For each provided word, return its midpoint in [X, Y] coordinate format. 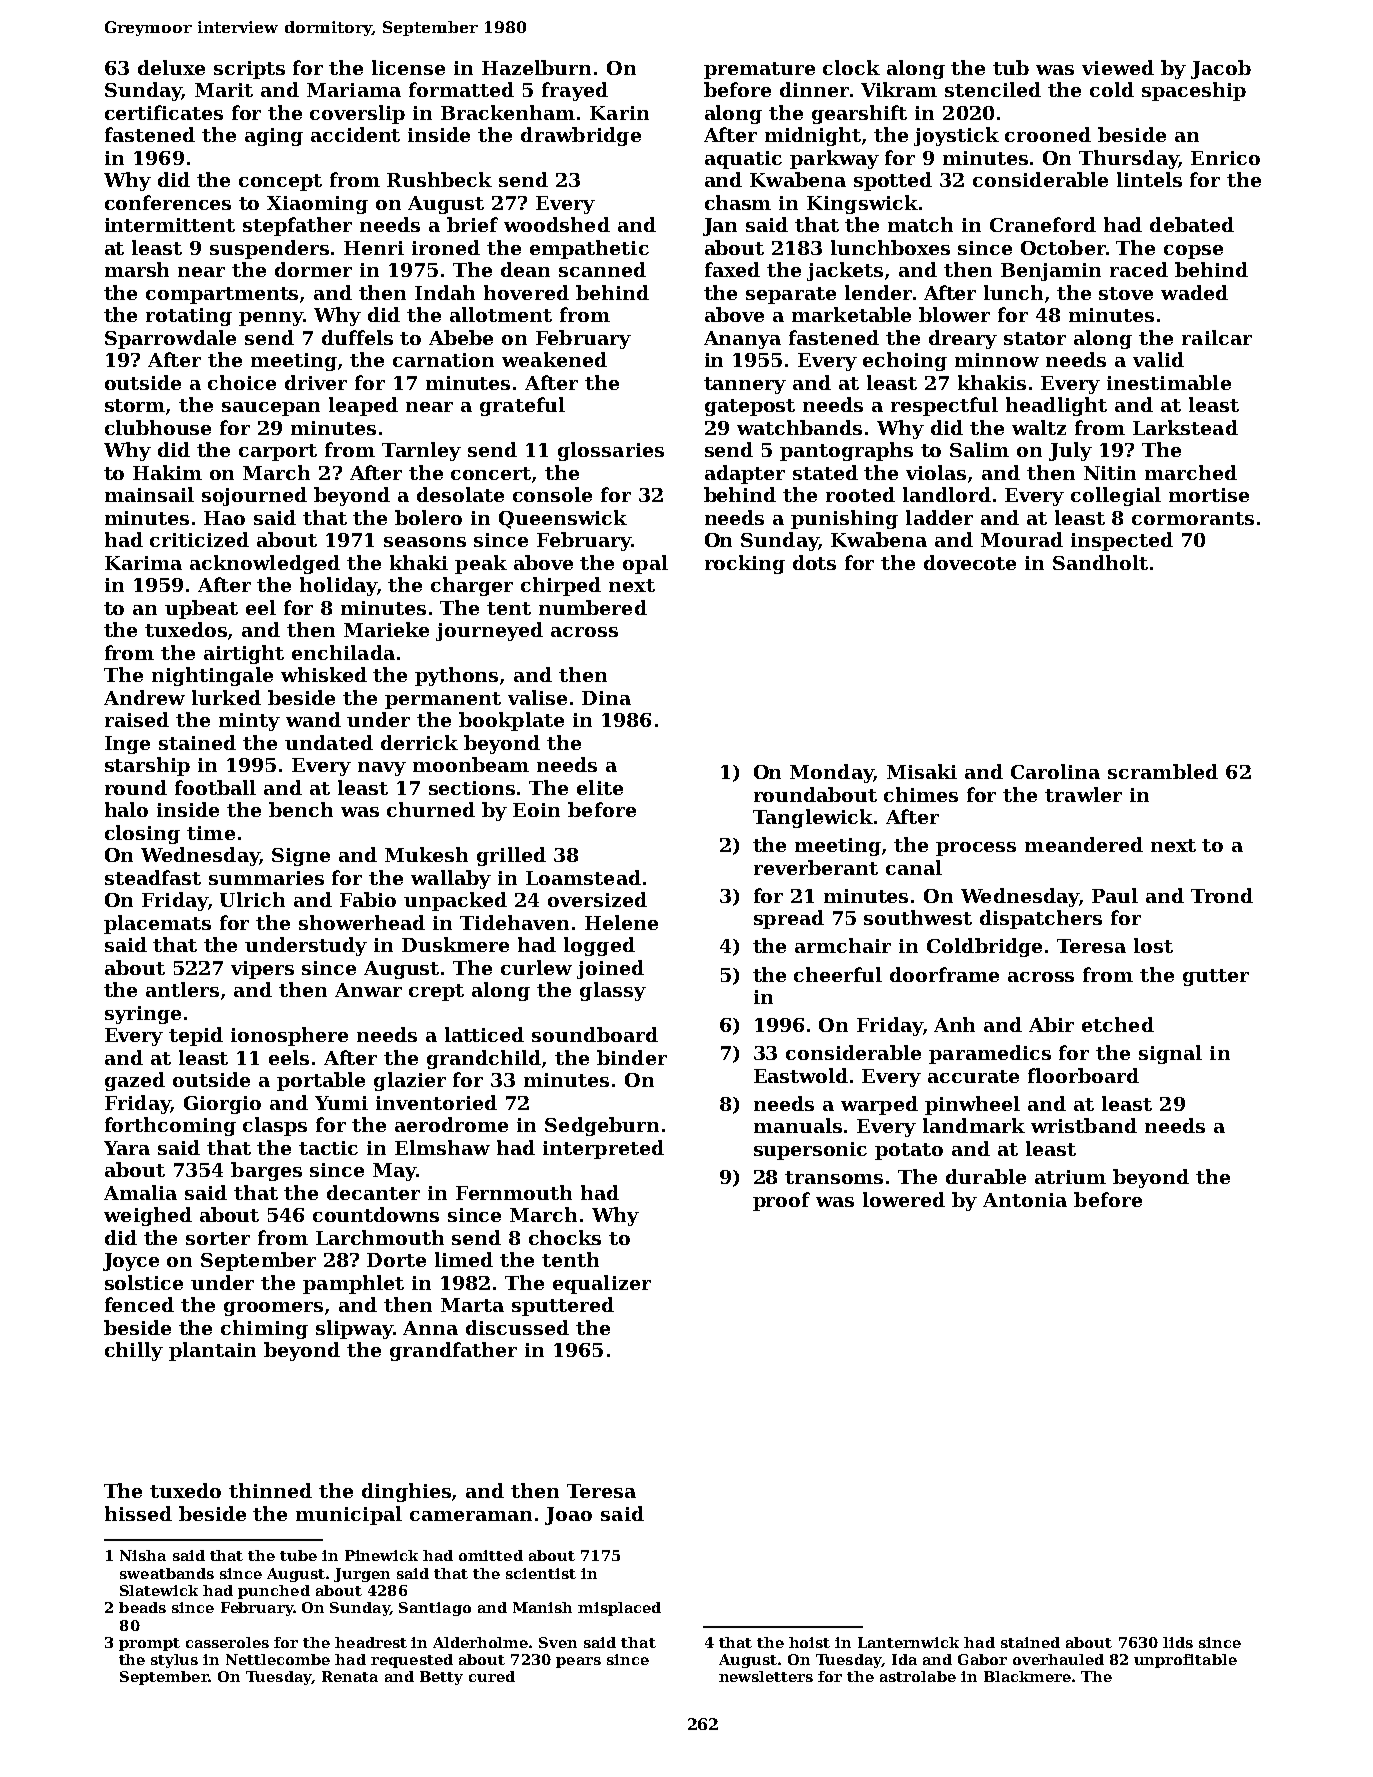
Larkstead [1185, 427]
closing [142, 834]
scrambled [1163, 771]
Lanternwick [908, 1642]
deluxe [171, 67]
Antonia [1025, 1200]
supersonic [810, 1151]
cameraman [471, 1516]
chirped [561, 586]
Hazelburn [536, 67]
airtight [244, 654]
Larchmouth [380, 1237]
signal [1170, 1054]
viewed [1118, 67]
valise [537, 697]
